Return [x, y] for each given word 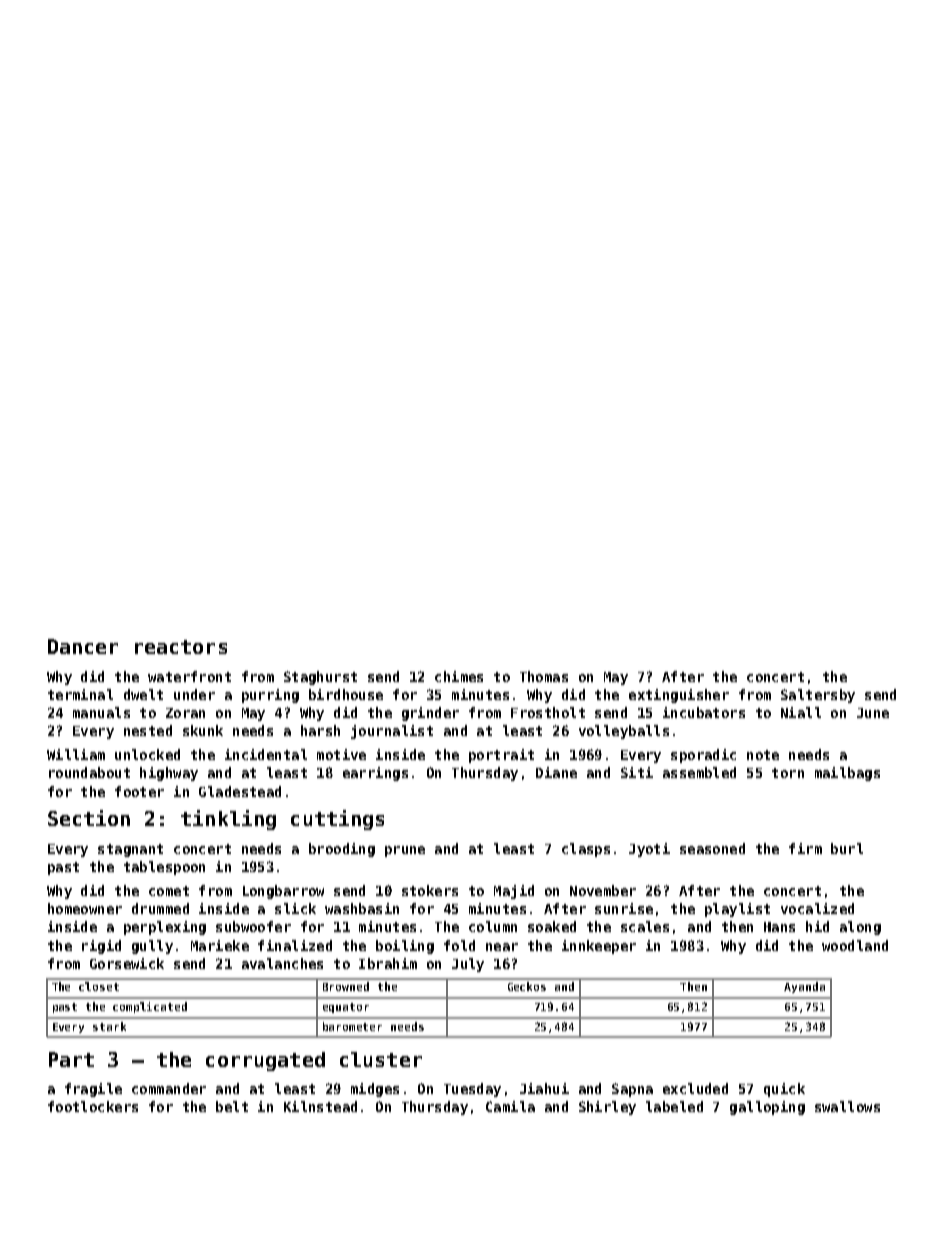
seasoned [712, 848]
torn [788, 773]
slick [295, 908]
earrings [375, 774]
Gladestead [240, 791]
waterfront [189, 676]
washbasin [362, 908]
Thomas [544, 676]
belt [232, 1106]
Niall [801, 712]
